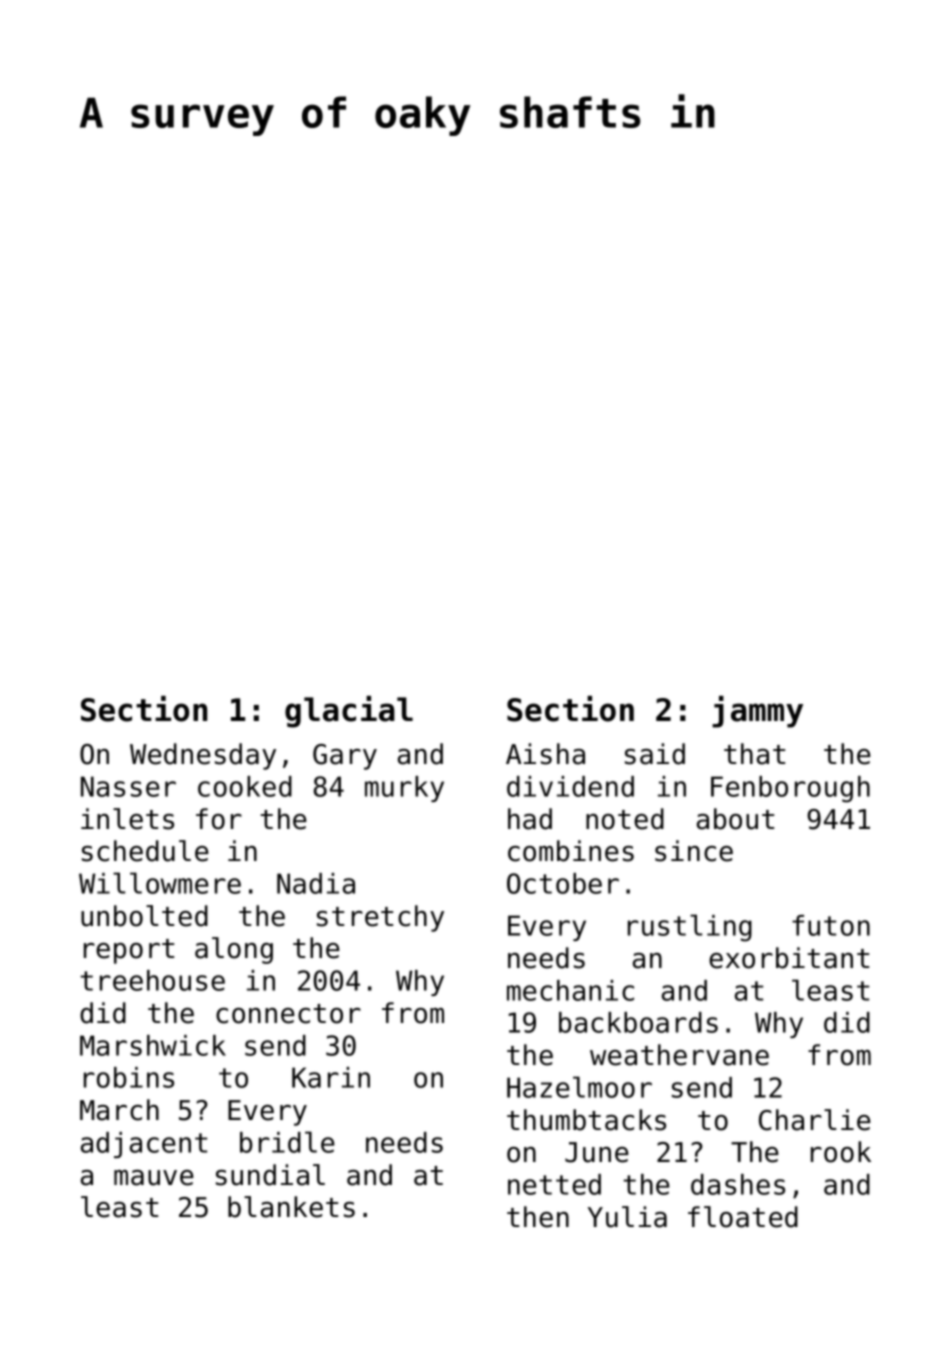  I want to click on stretchy, so click(380, 918).
